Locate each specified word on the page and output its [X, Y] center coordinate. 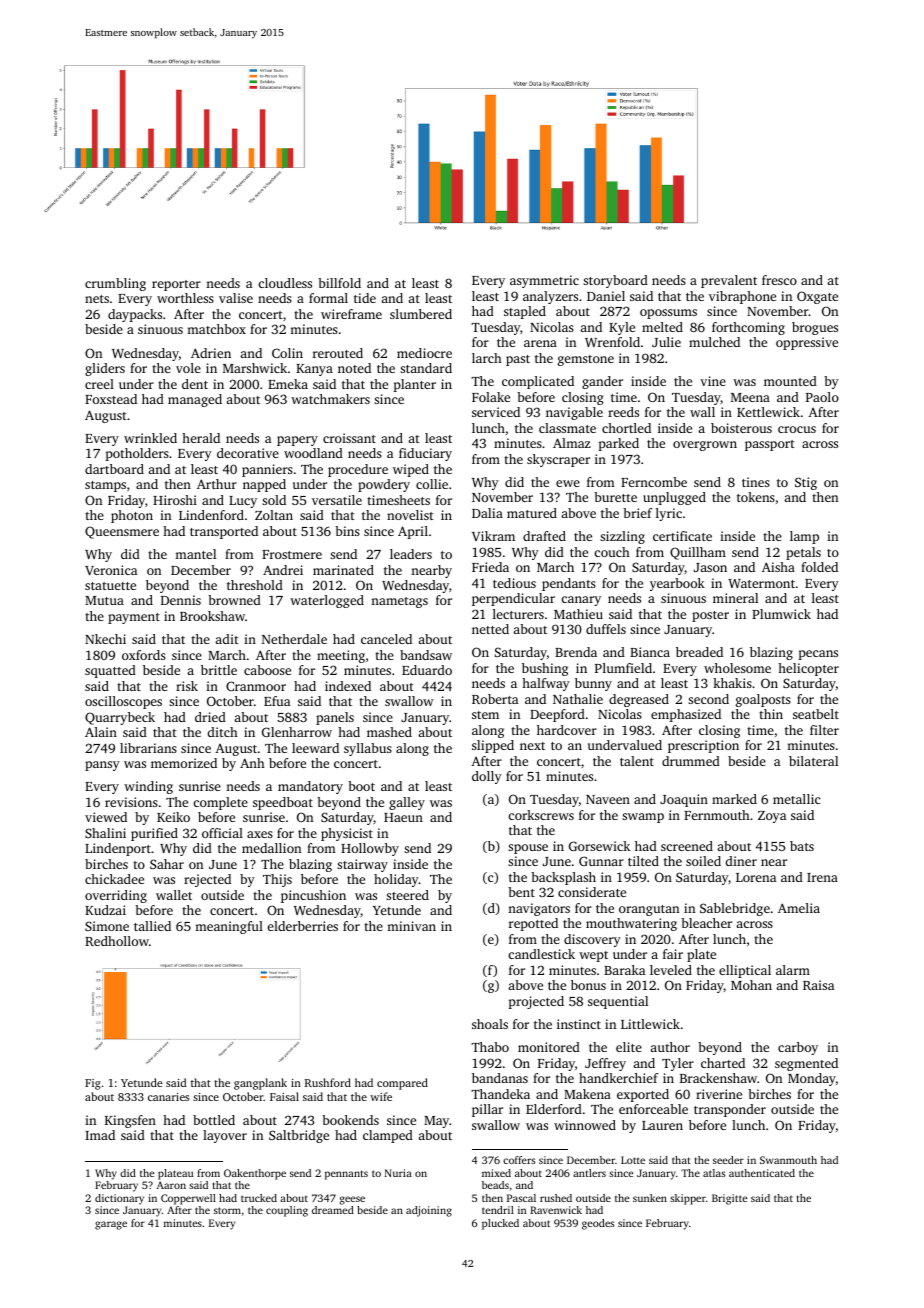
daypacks [135, 315]
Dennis [181, 600]
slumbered [421, 314]
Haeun [403, 817]
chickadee [114, 879]
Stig [806, 483]
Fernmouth [717, 815]
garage [111, 1225]
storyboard [615, 281]
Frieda [490, 567]
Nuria [398, 1173]
